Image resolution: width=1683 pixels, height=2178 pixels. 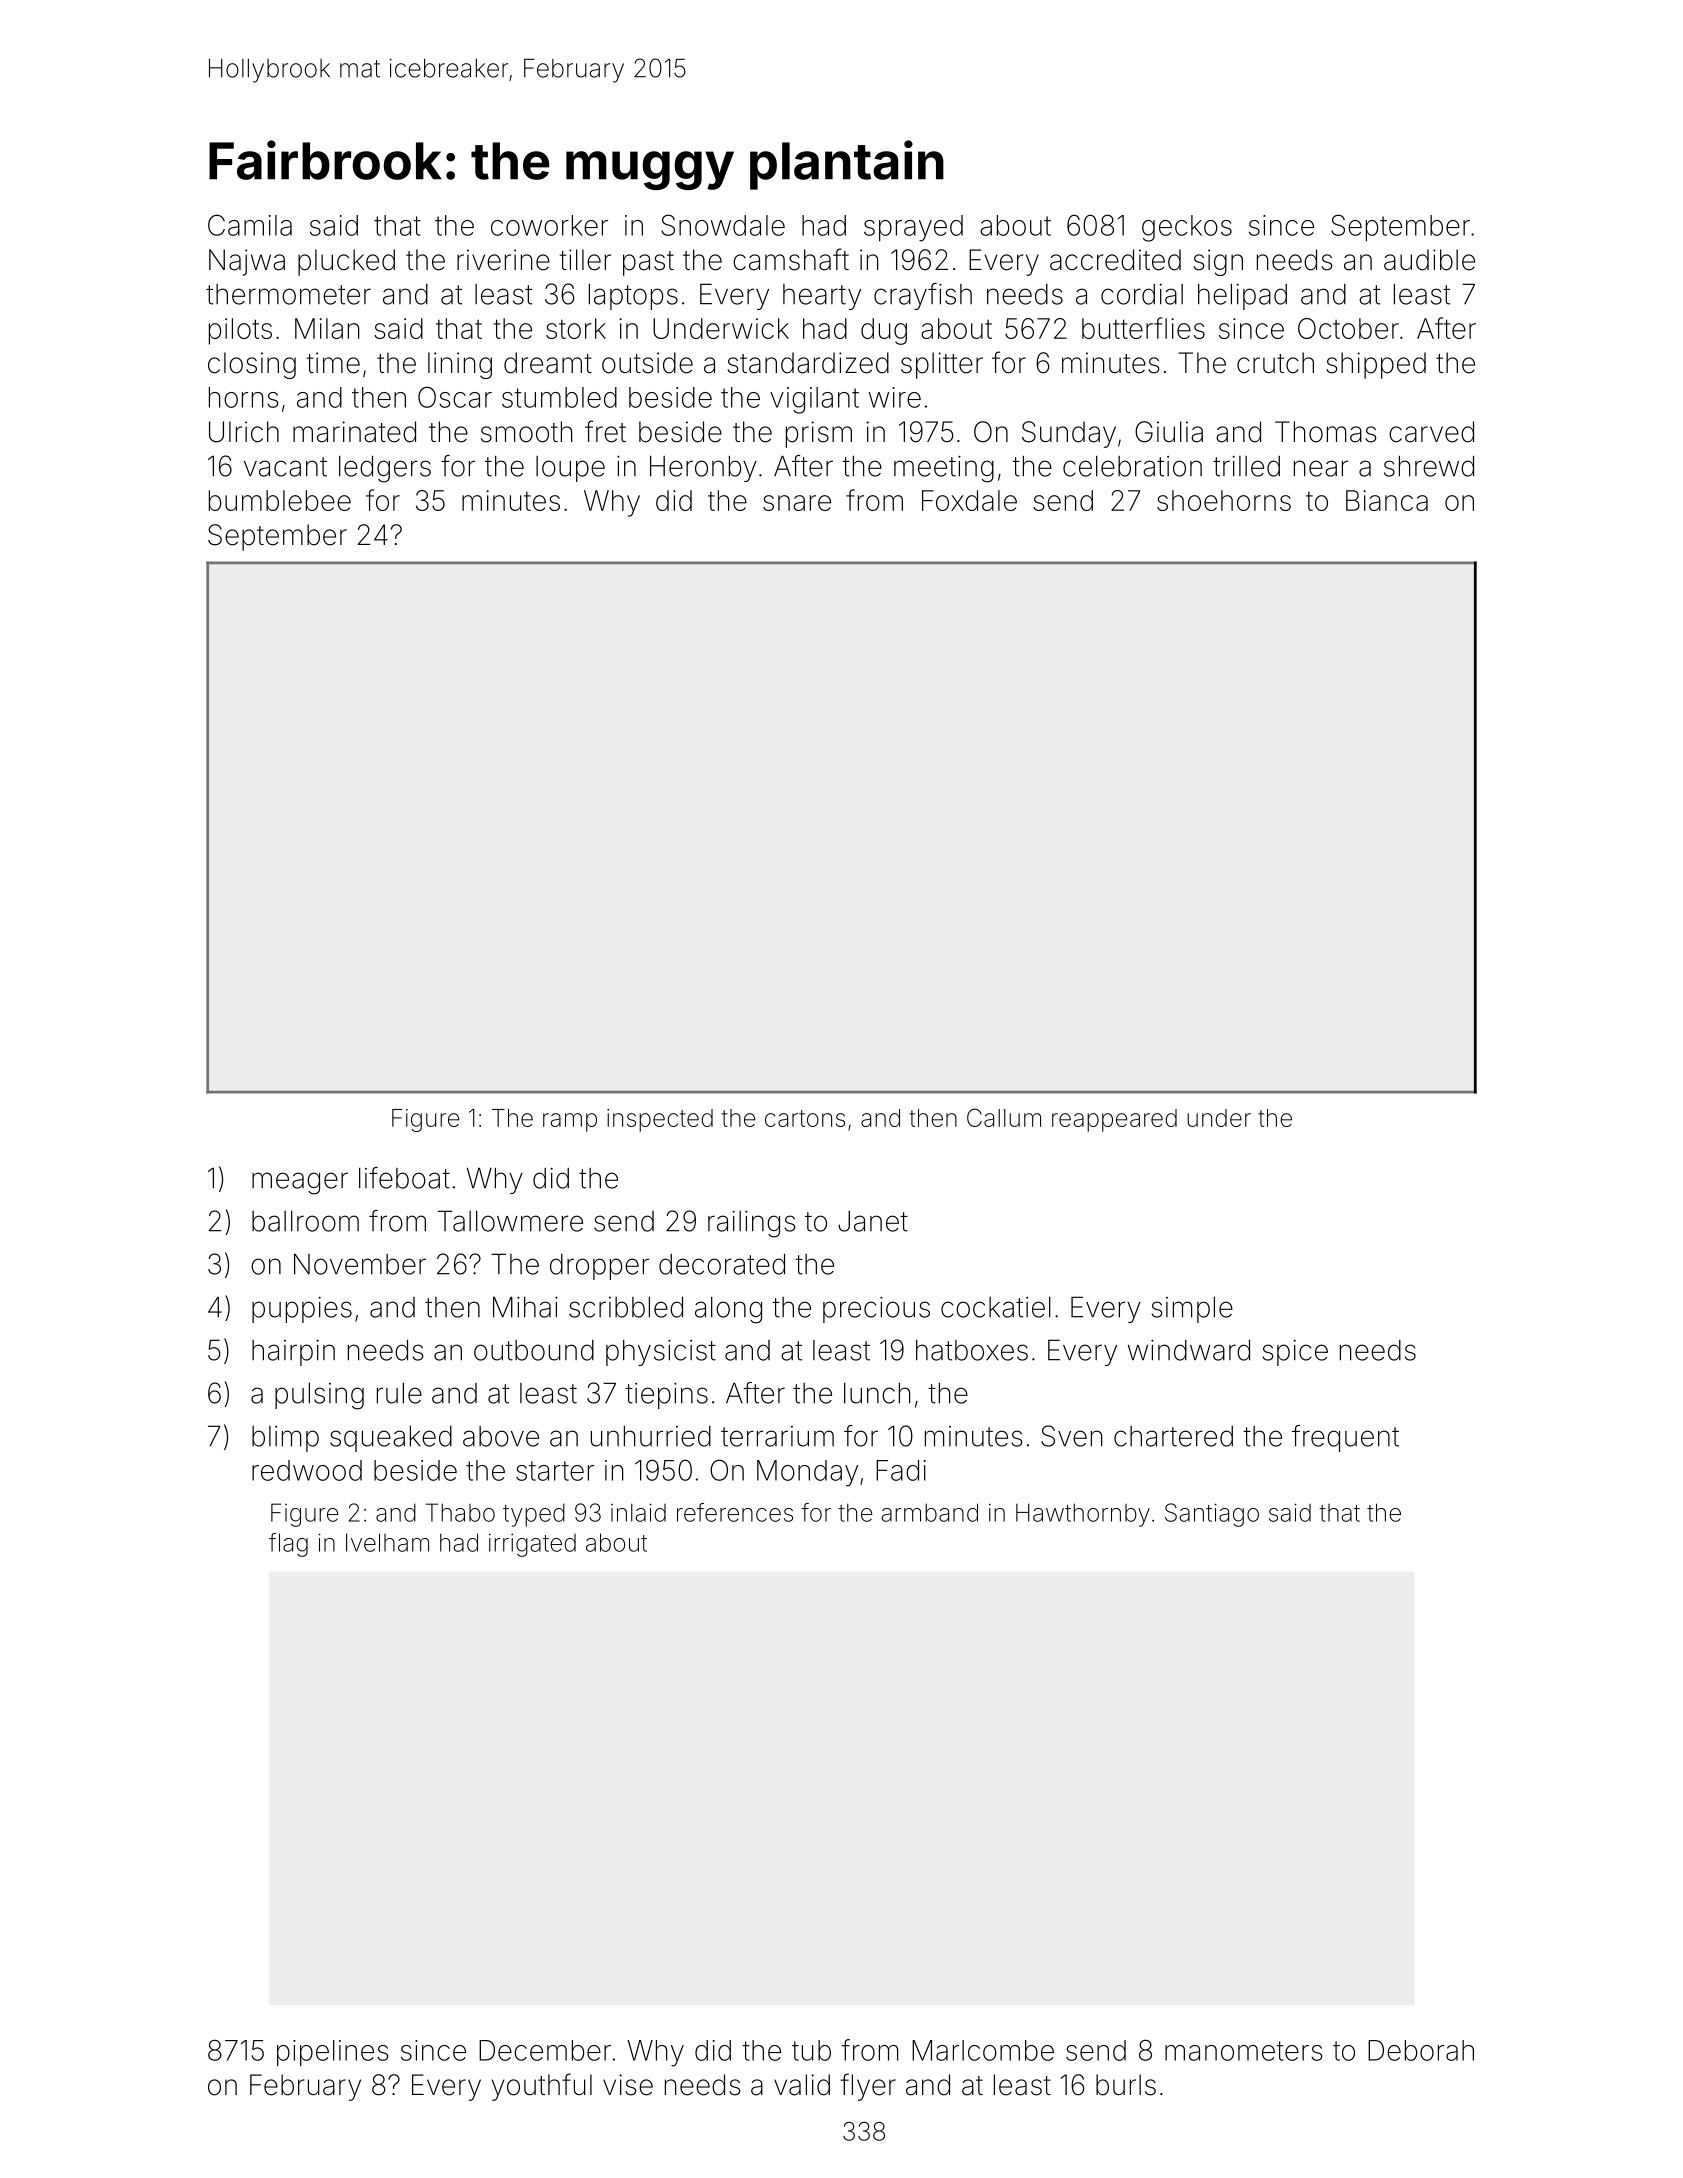 What do you see at coordinates (333, 2053) in the page?
I see `pipelines` at bounding box center [333, 2053].
